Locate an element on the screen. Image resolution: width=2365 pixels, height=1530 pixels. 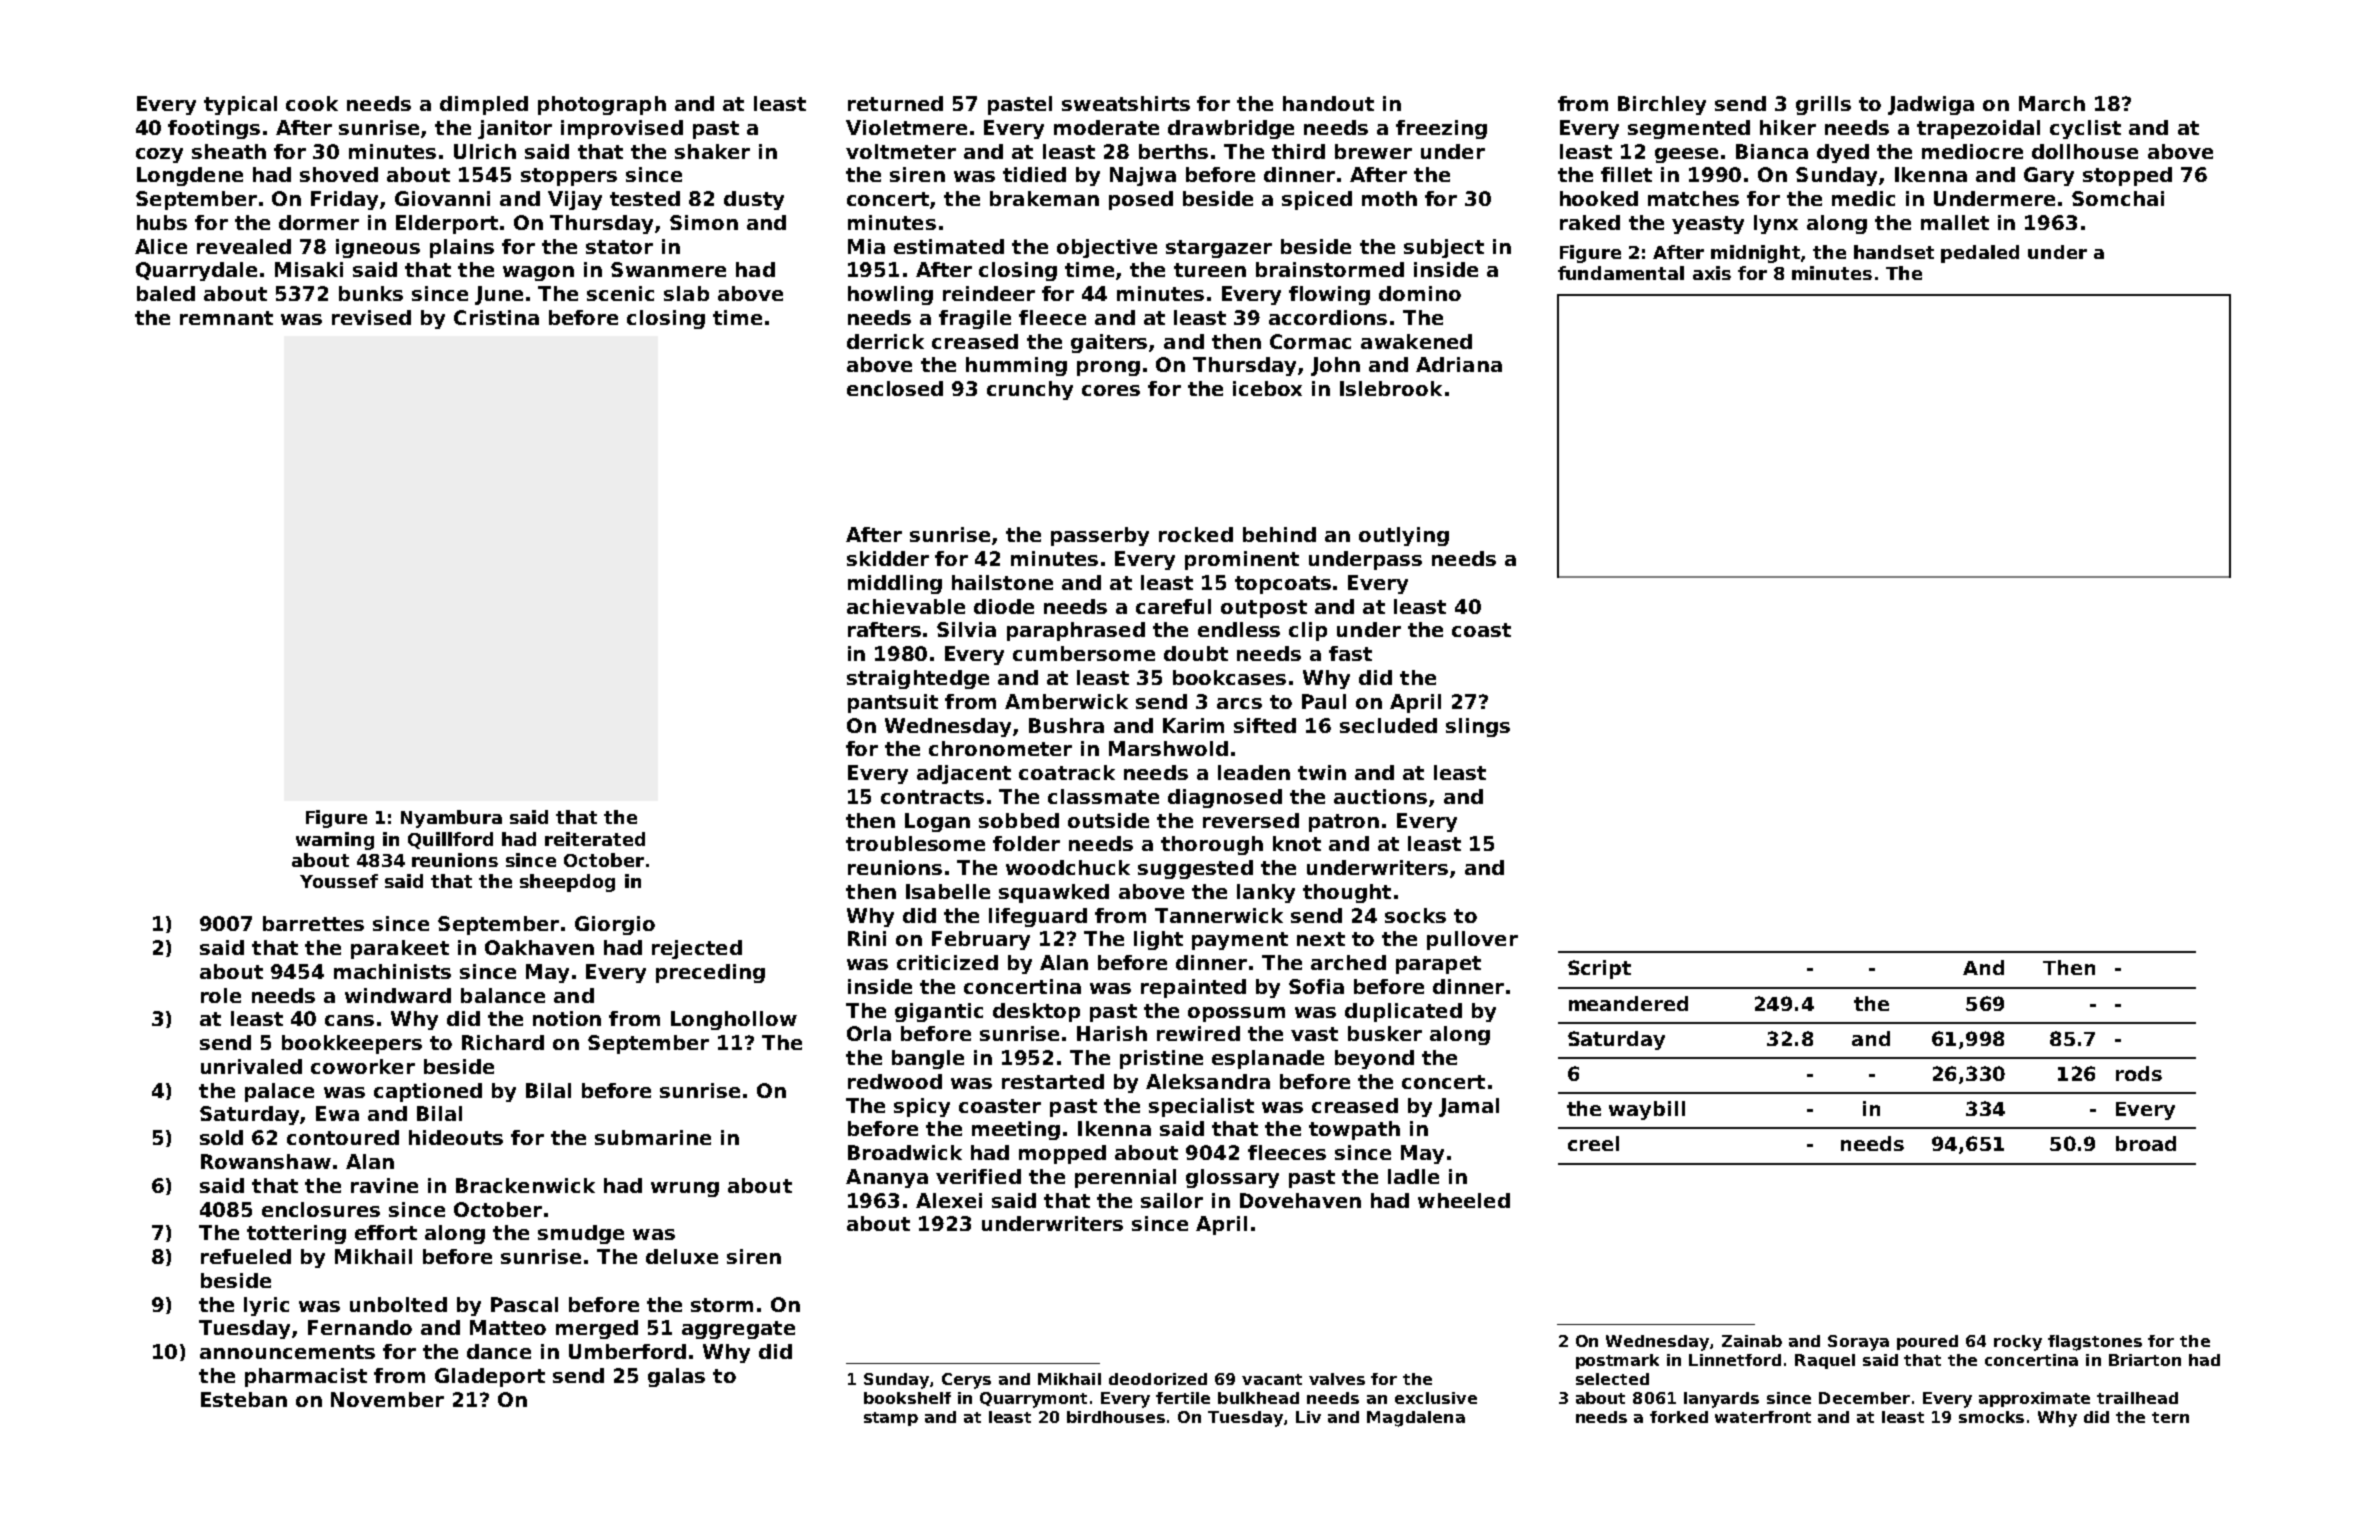
photograph is located at coordinates (602, 105).
